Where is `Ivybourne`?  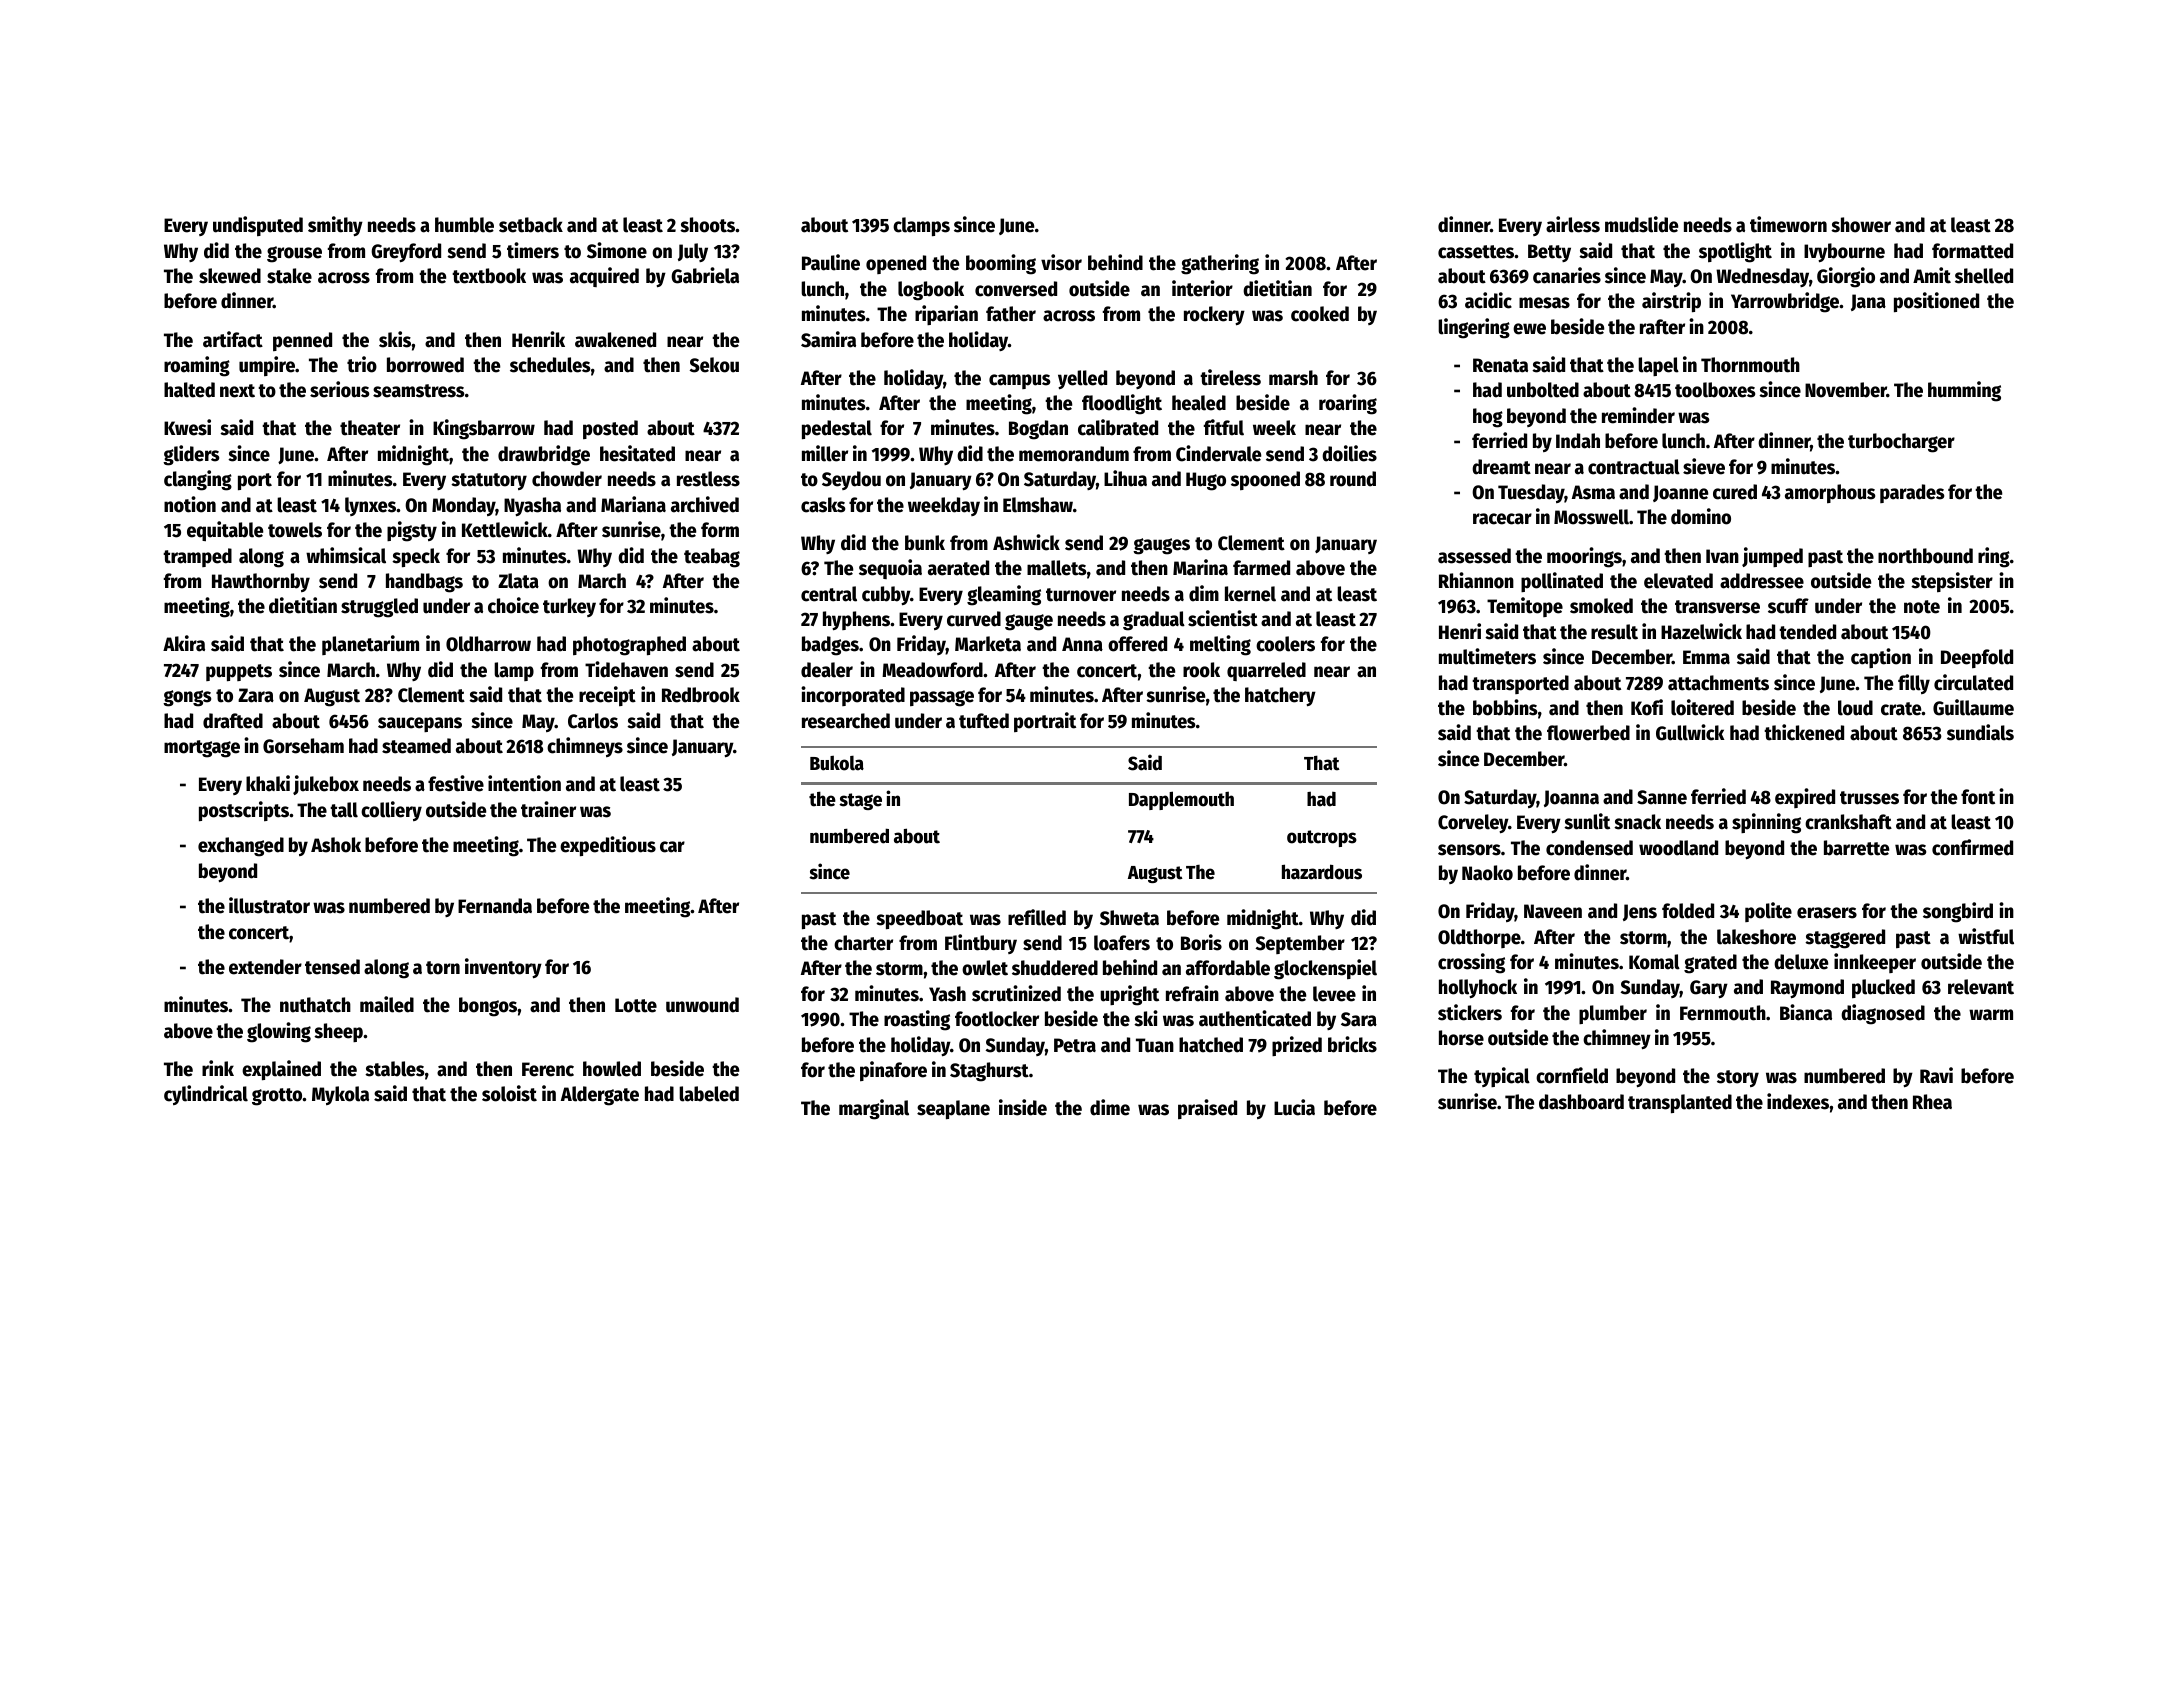 Ivybourne is located at coordinates (1844, 253).
